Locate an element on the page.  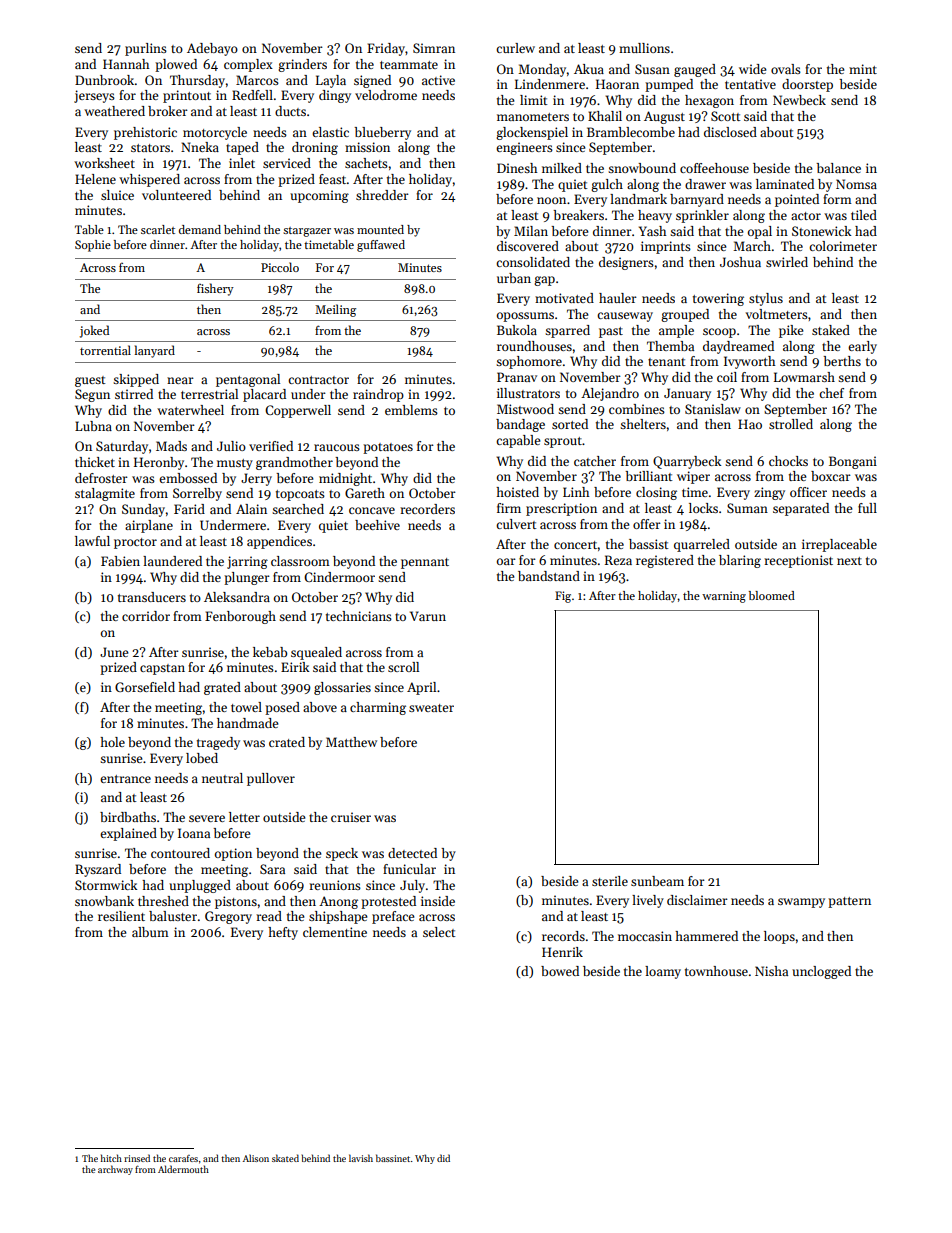
mullions is located at coordinates (644, 48).
